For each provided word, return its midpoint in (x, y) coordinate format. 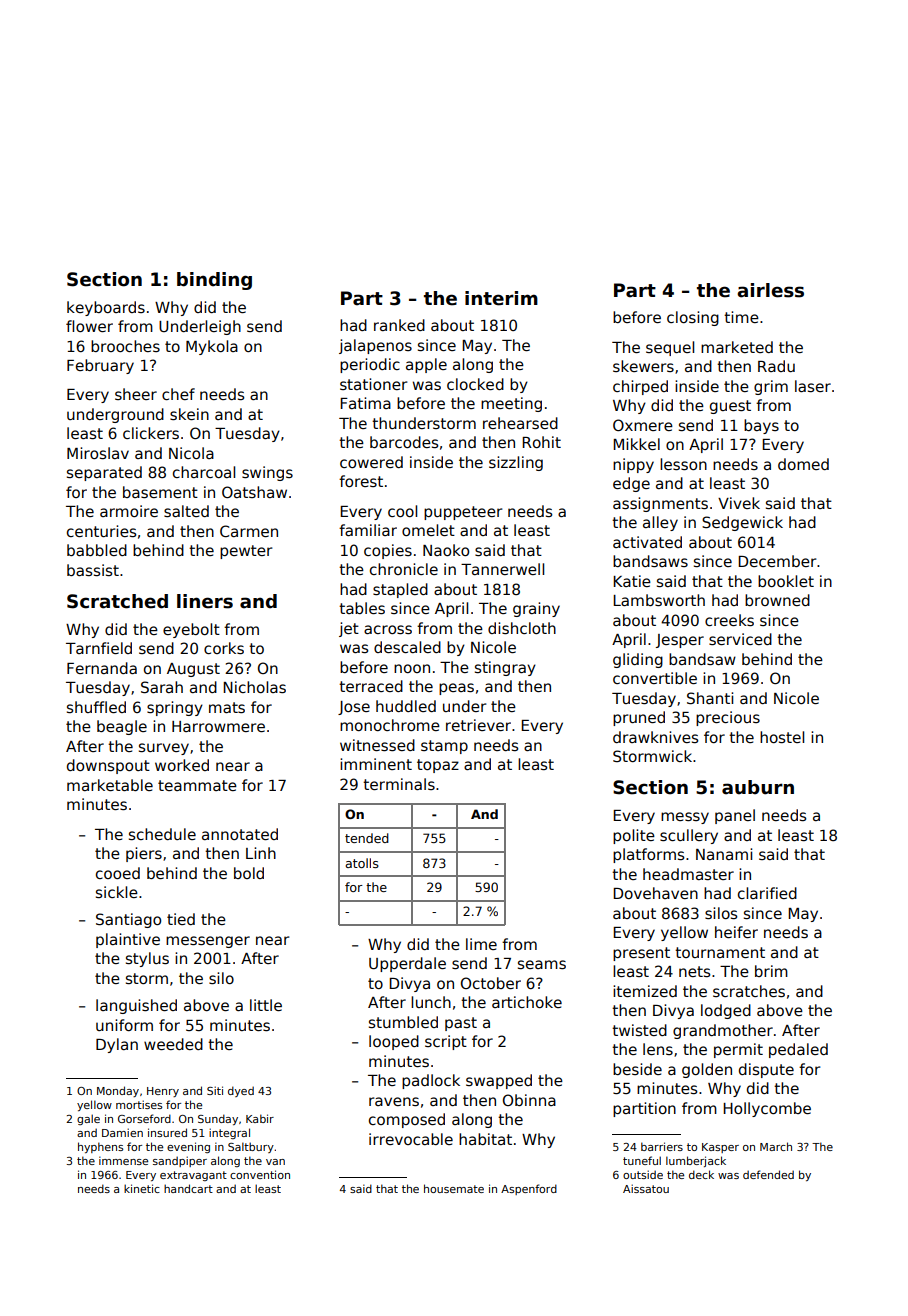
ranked (399, 325)
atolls (362, 863)
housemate (454, 1188)
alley (660, 523)
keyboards (106, 308)
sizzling (516, 463)
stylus (147, 959)
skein (189, 414)
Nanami (724, 854)
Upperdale (407, 964)
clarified (767, 893)
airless (770, 290)
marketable (110, 785)
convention (260, 1174)
